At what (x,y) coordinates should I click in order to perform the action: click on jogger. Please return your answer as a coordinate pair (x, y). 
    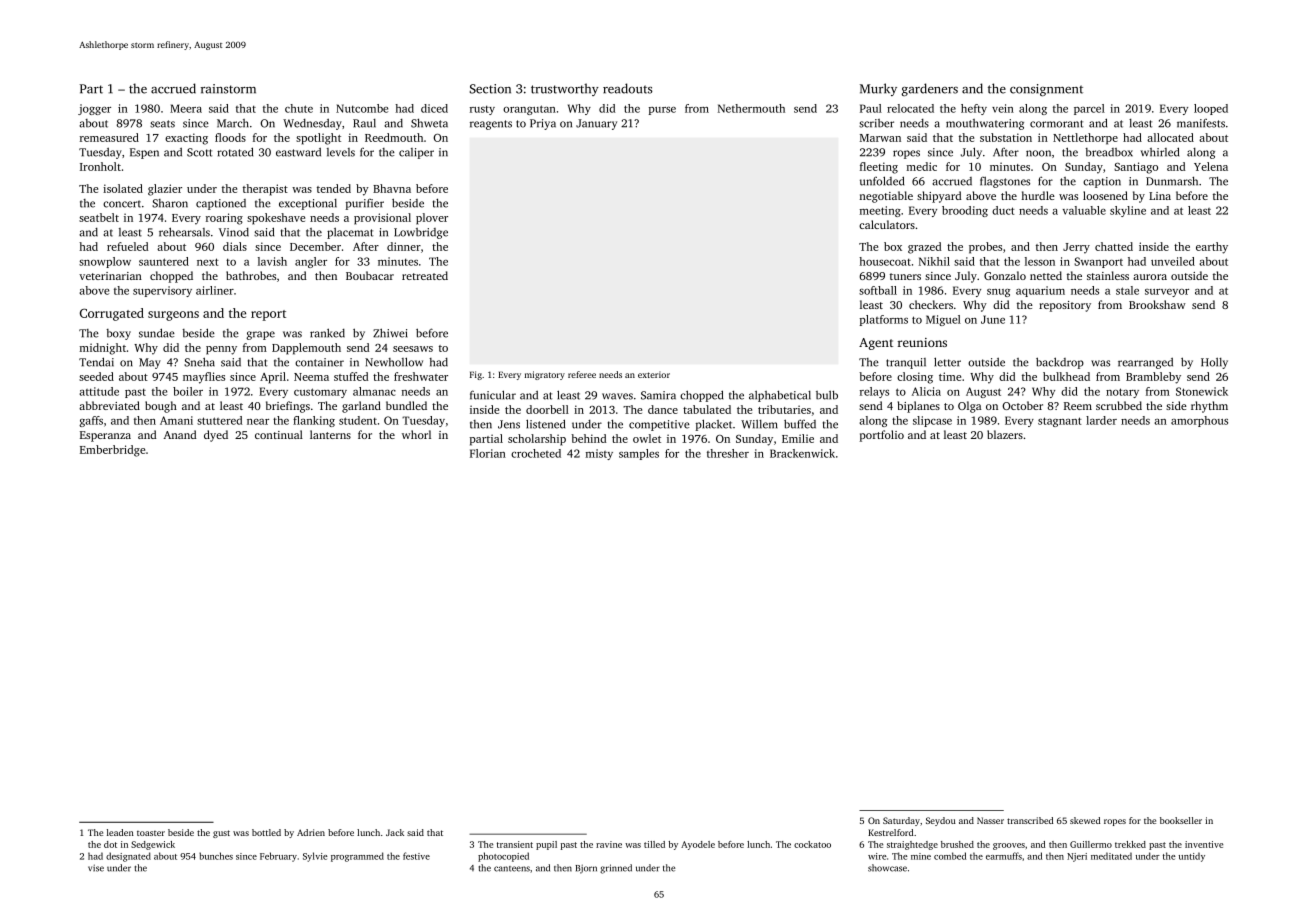
    Looking at the image, I should click on (94, 109).
